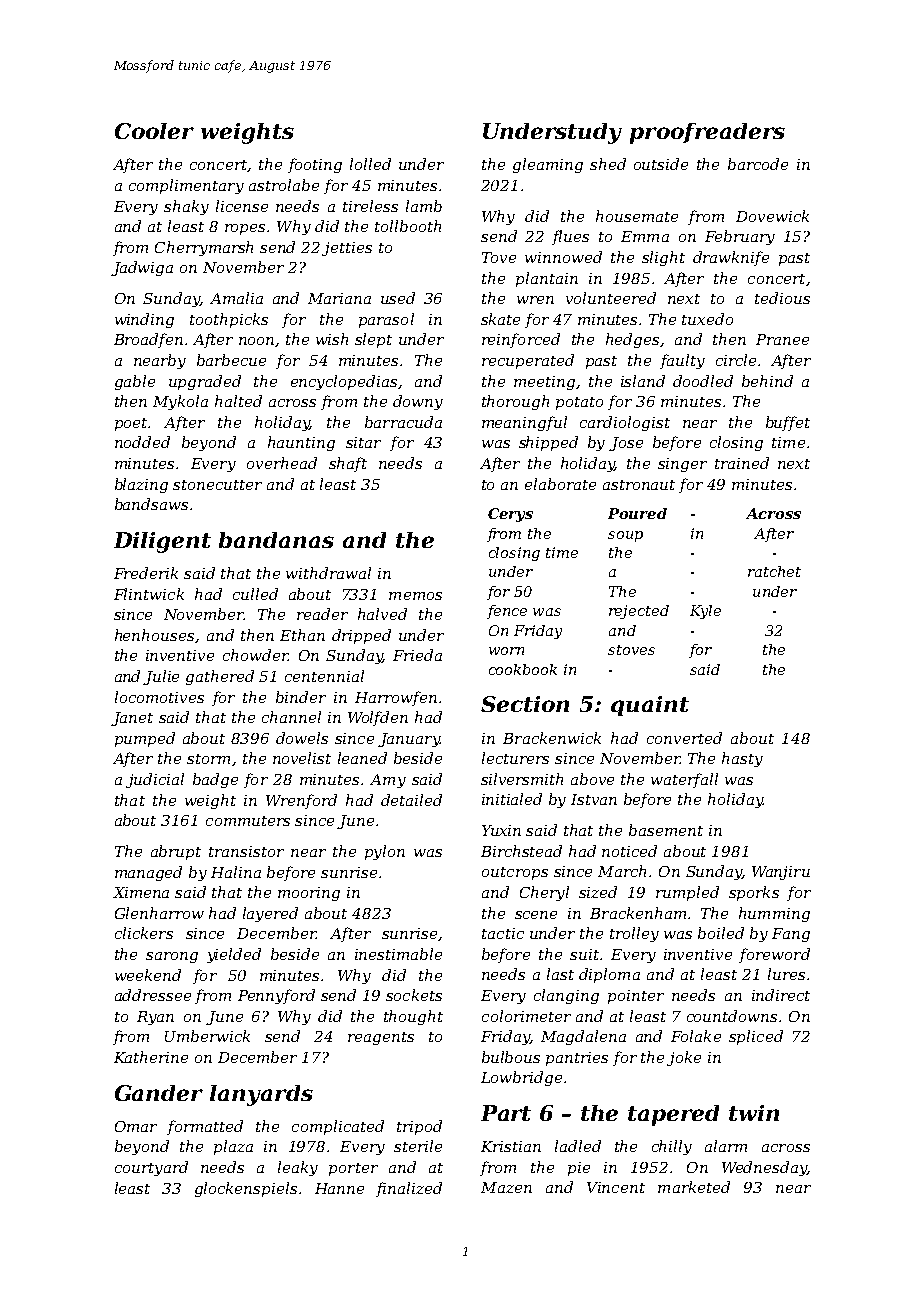 This image has width=924, height=1308. I want to click on Wanjiru, so click(781, 873).
